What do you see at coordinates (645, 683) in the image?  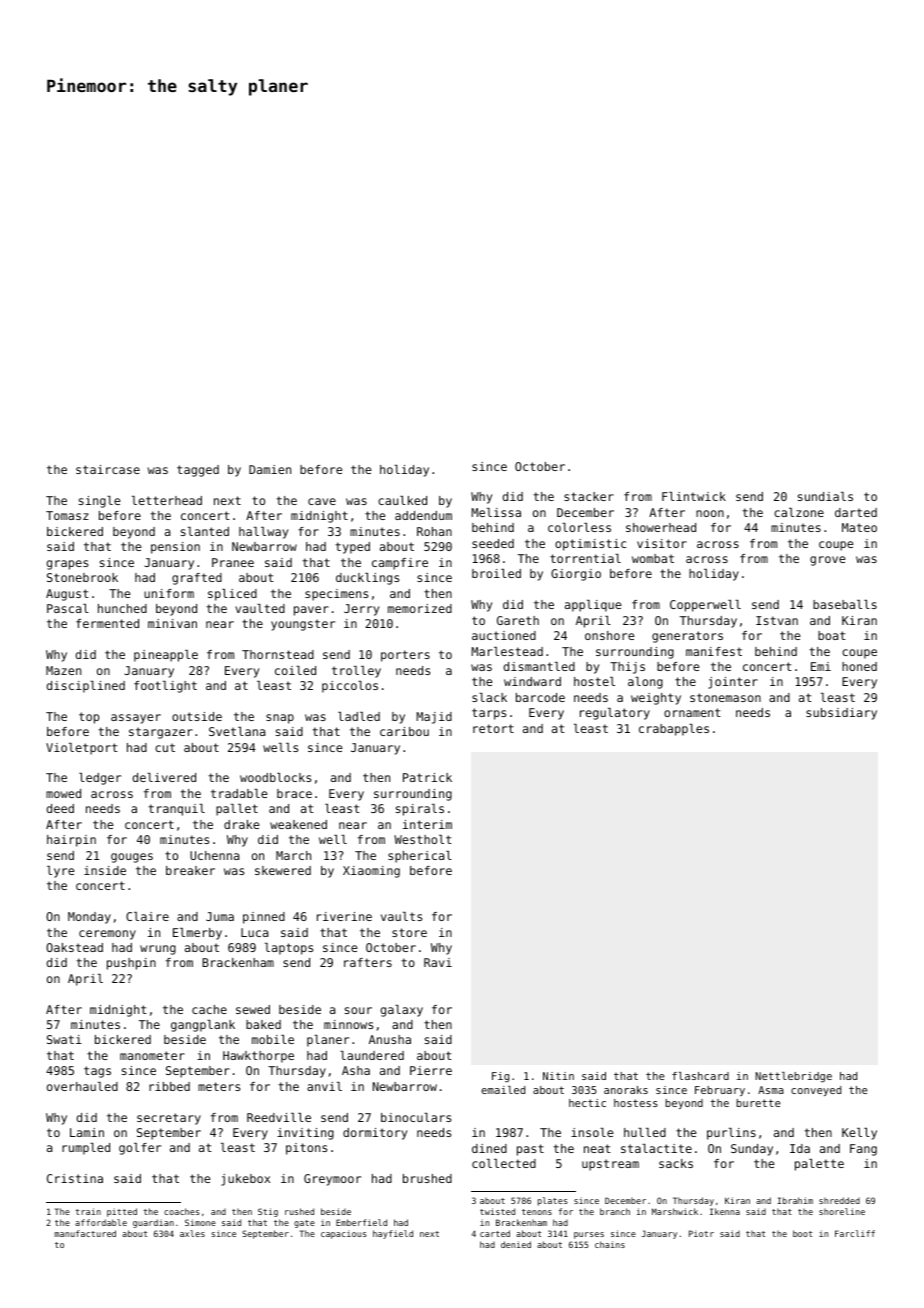 I see `along` at bounding box center [645, 683].
